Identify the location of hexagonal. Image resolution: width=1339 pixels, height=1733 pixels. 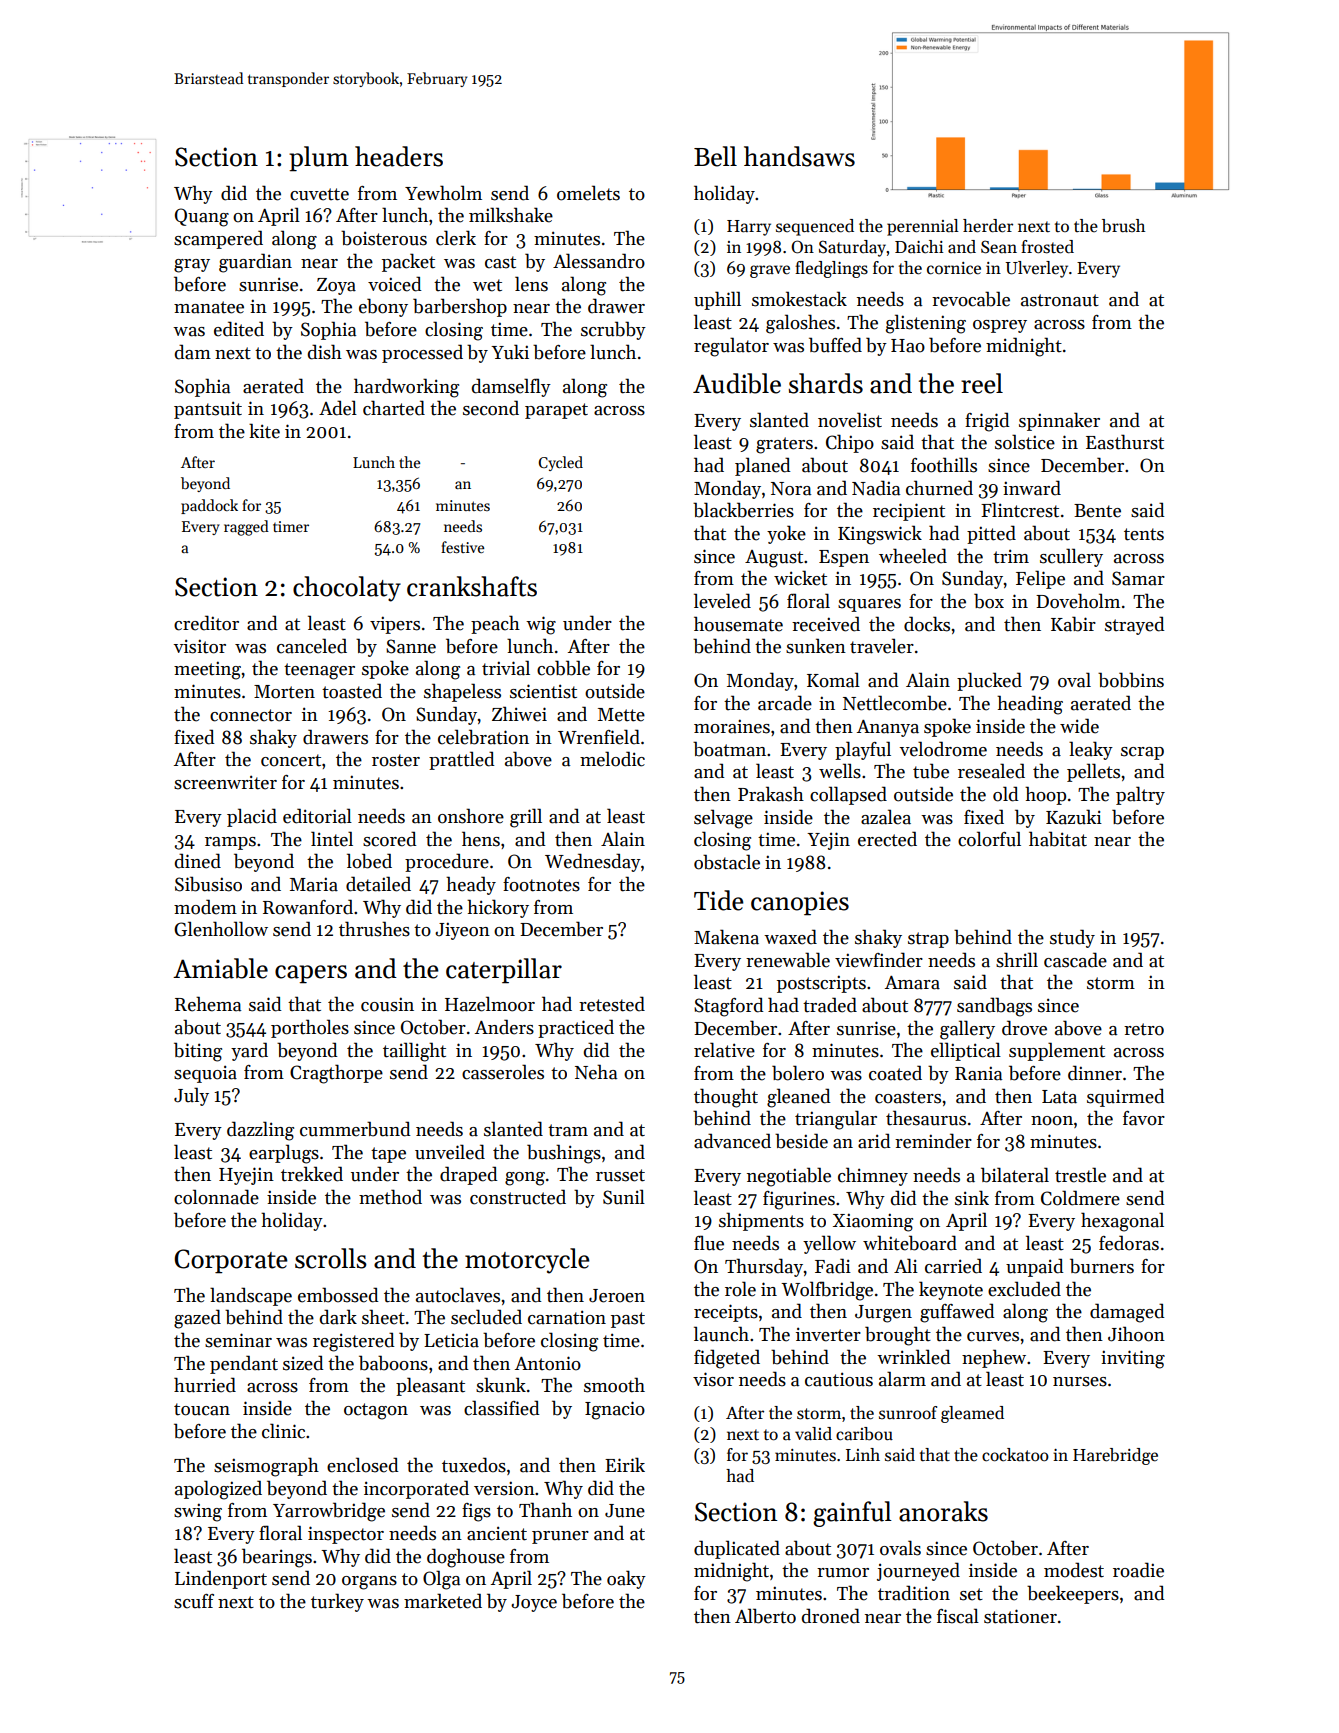
(1122, 1222).
